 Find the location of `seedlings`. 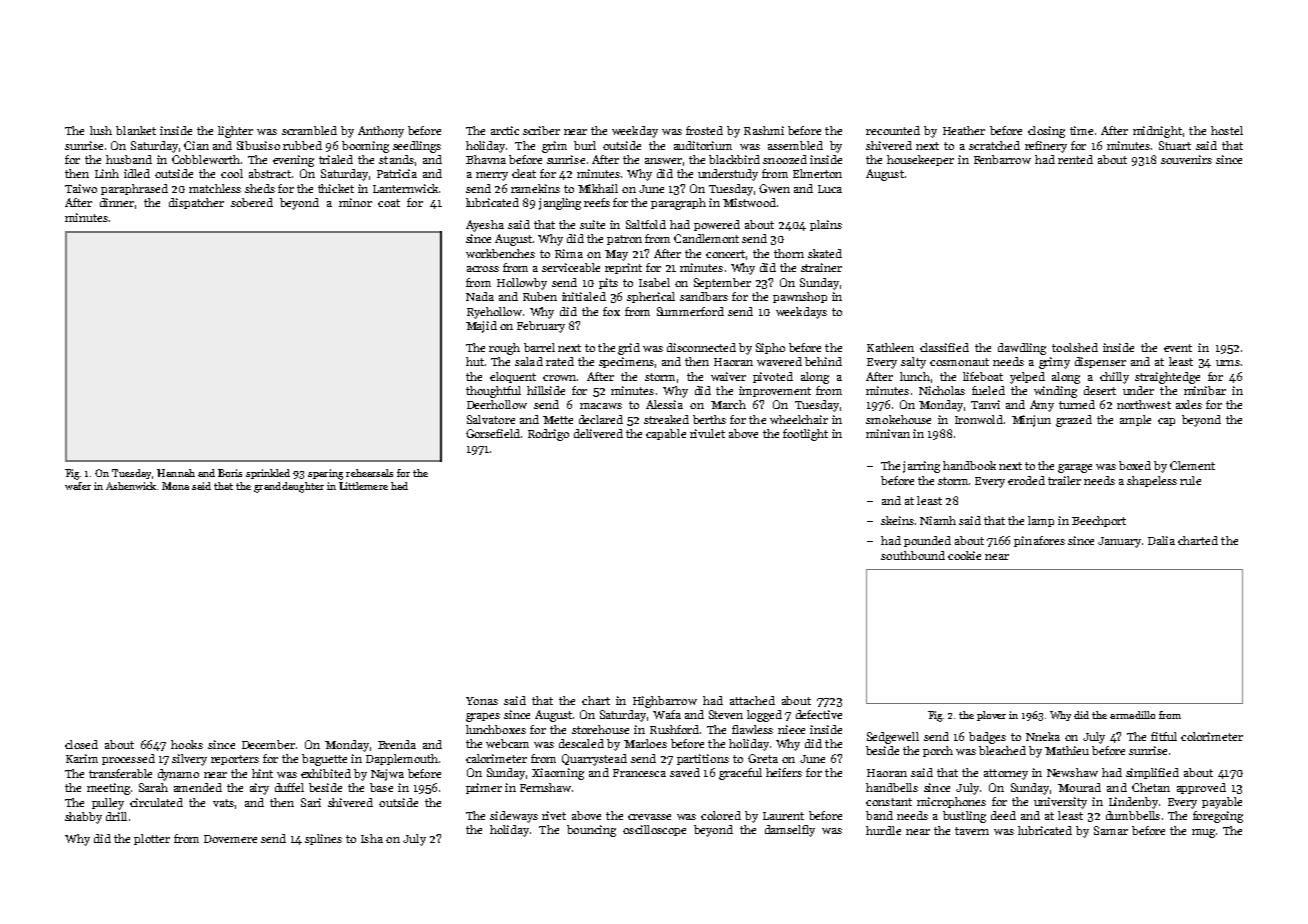

seedlings is located at coordinates (417, 147).
